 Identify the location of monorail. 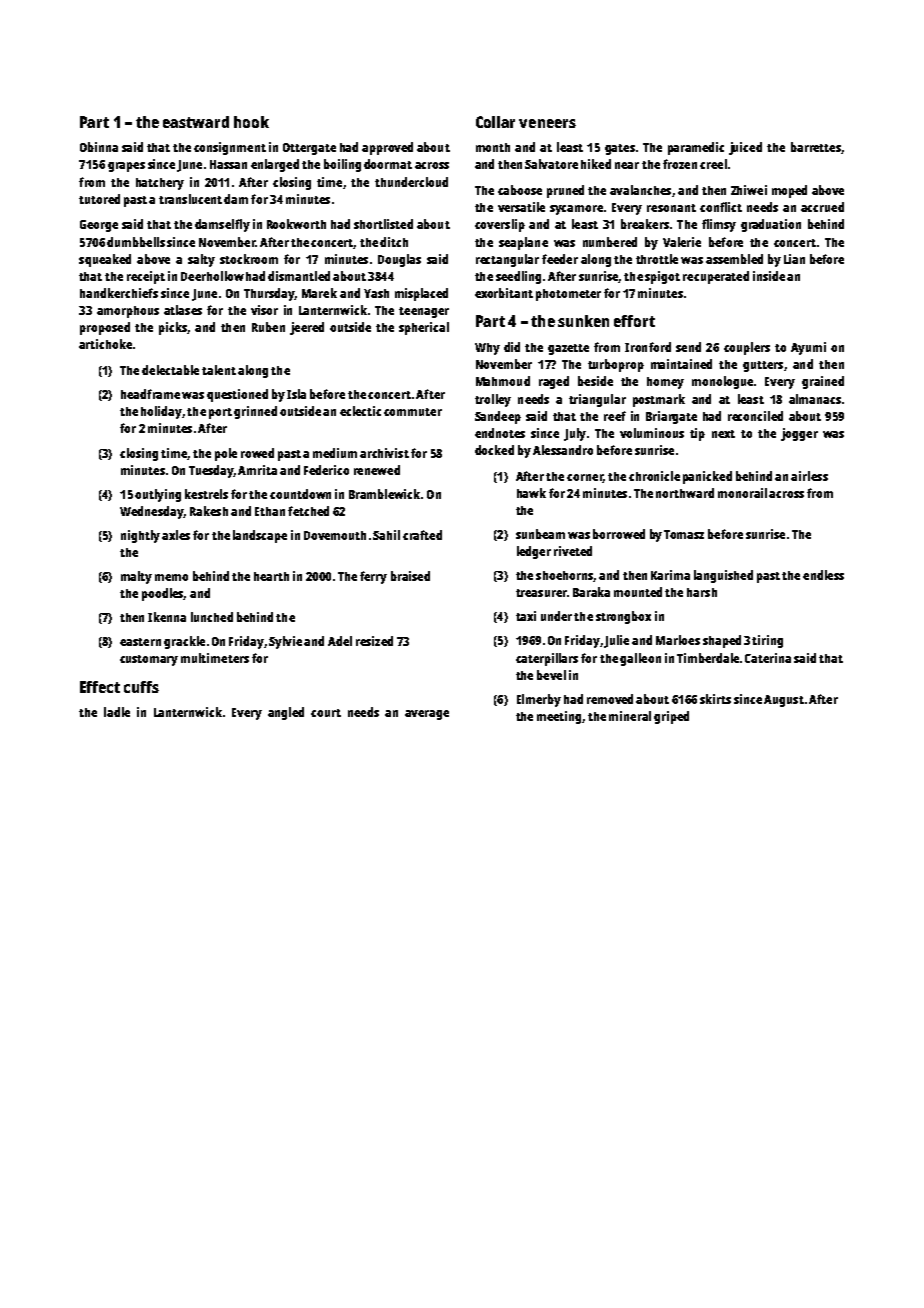
(742, 493).
